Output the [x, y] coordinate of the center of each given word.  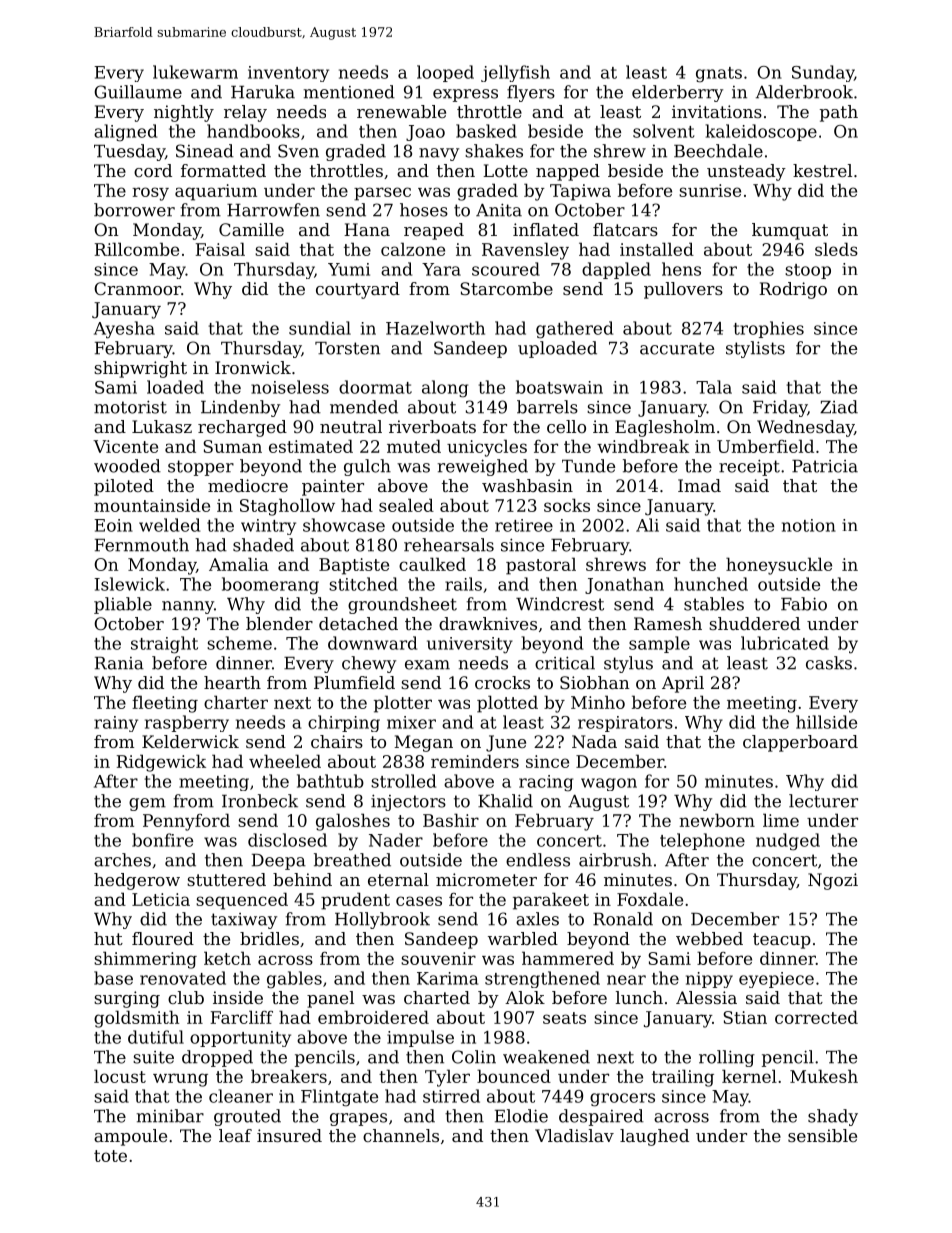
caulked [432, 564]
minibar [170, 1116]
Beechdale [718, 151]
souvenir [438, 958]
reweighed [483, 467]
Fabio [804, 604]
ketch [227, 958]
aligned [125, 133]
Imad [699, 485]
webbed [709, 938]
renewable [401, 111]
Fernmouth [142, 545]
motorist [130, 407]
